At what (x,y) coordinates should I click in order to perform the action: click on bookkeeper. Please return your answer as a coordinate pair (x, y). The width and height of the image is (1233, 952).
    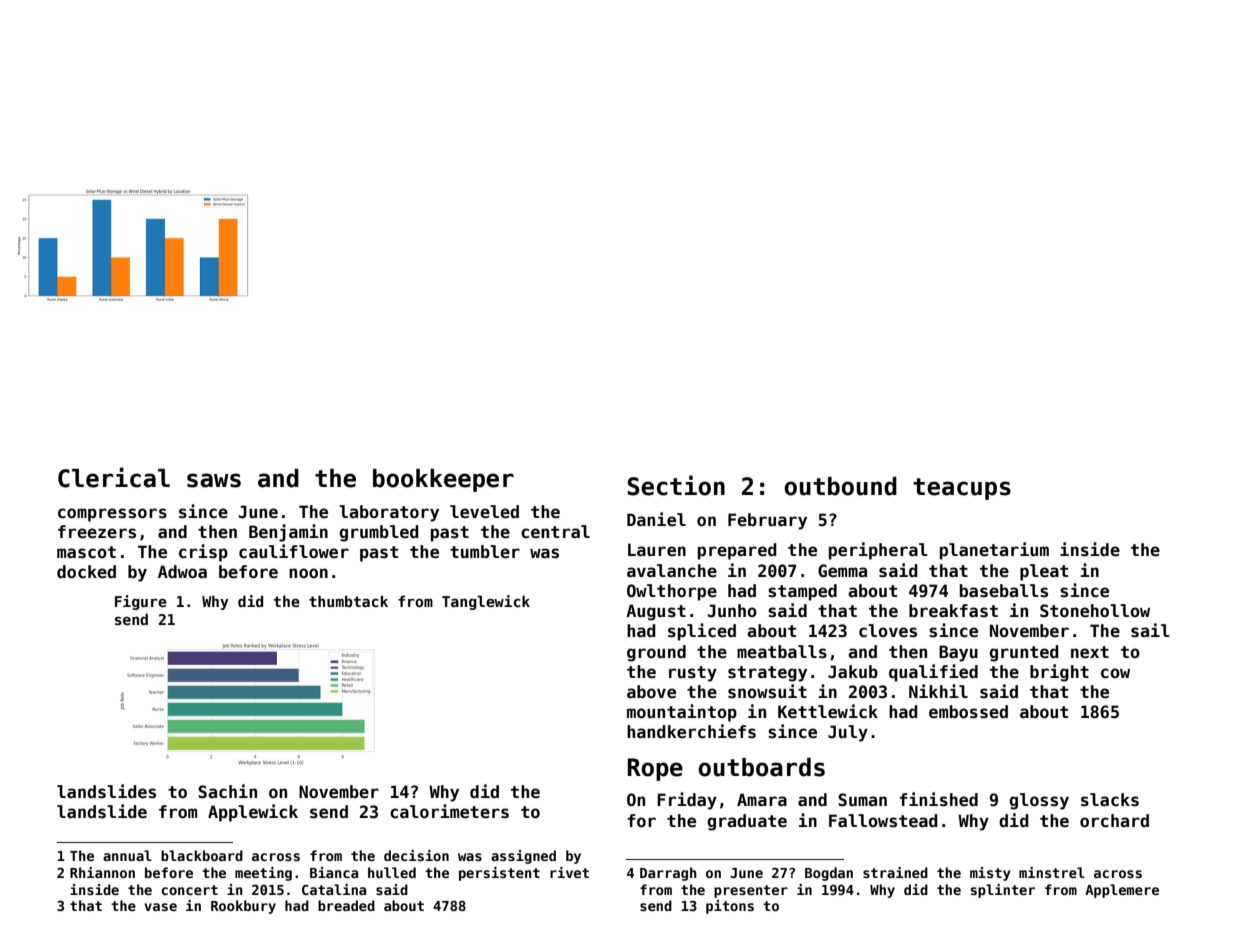
    Looking at the image, I should click on (443, 480).
